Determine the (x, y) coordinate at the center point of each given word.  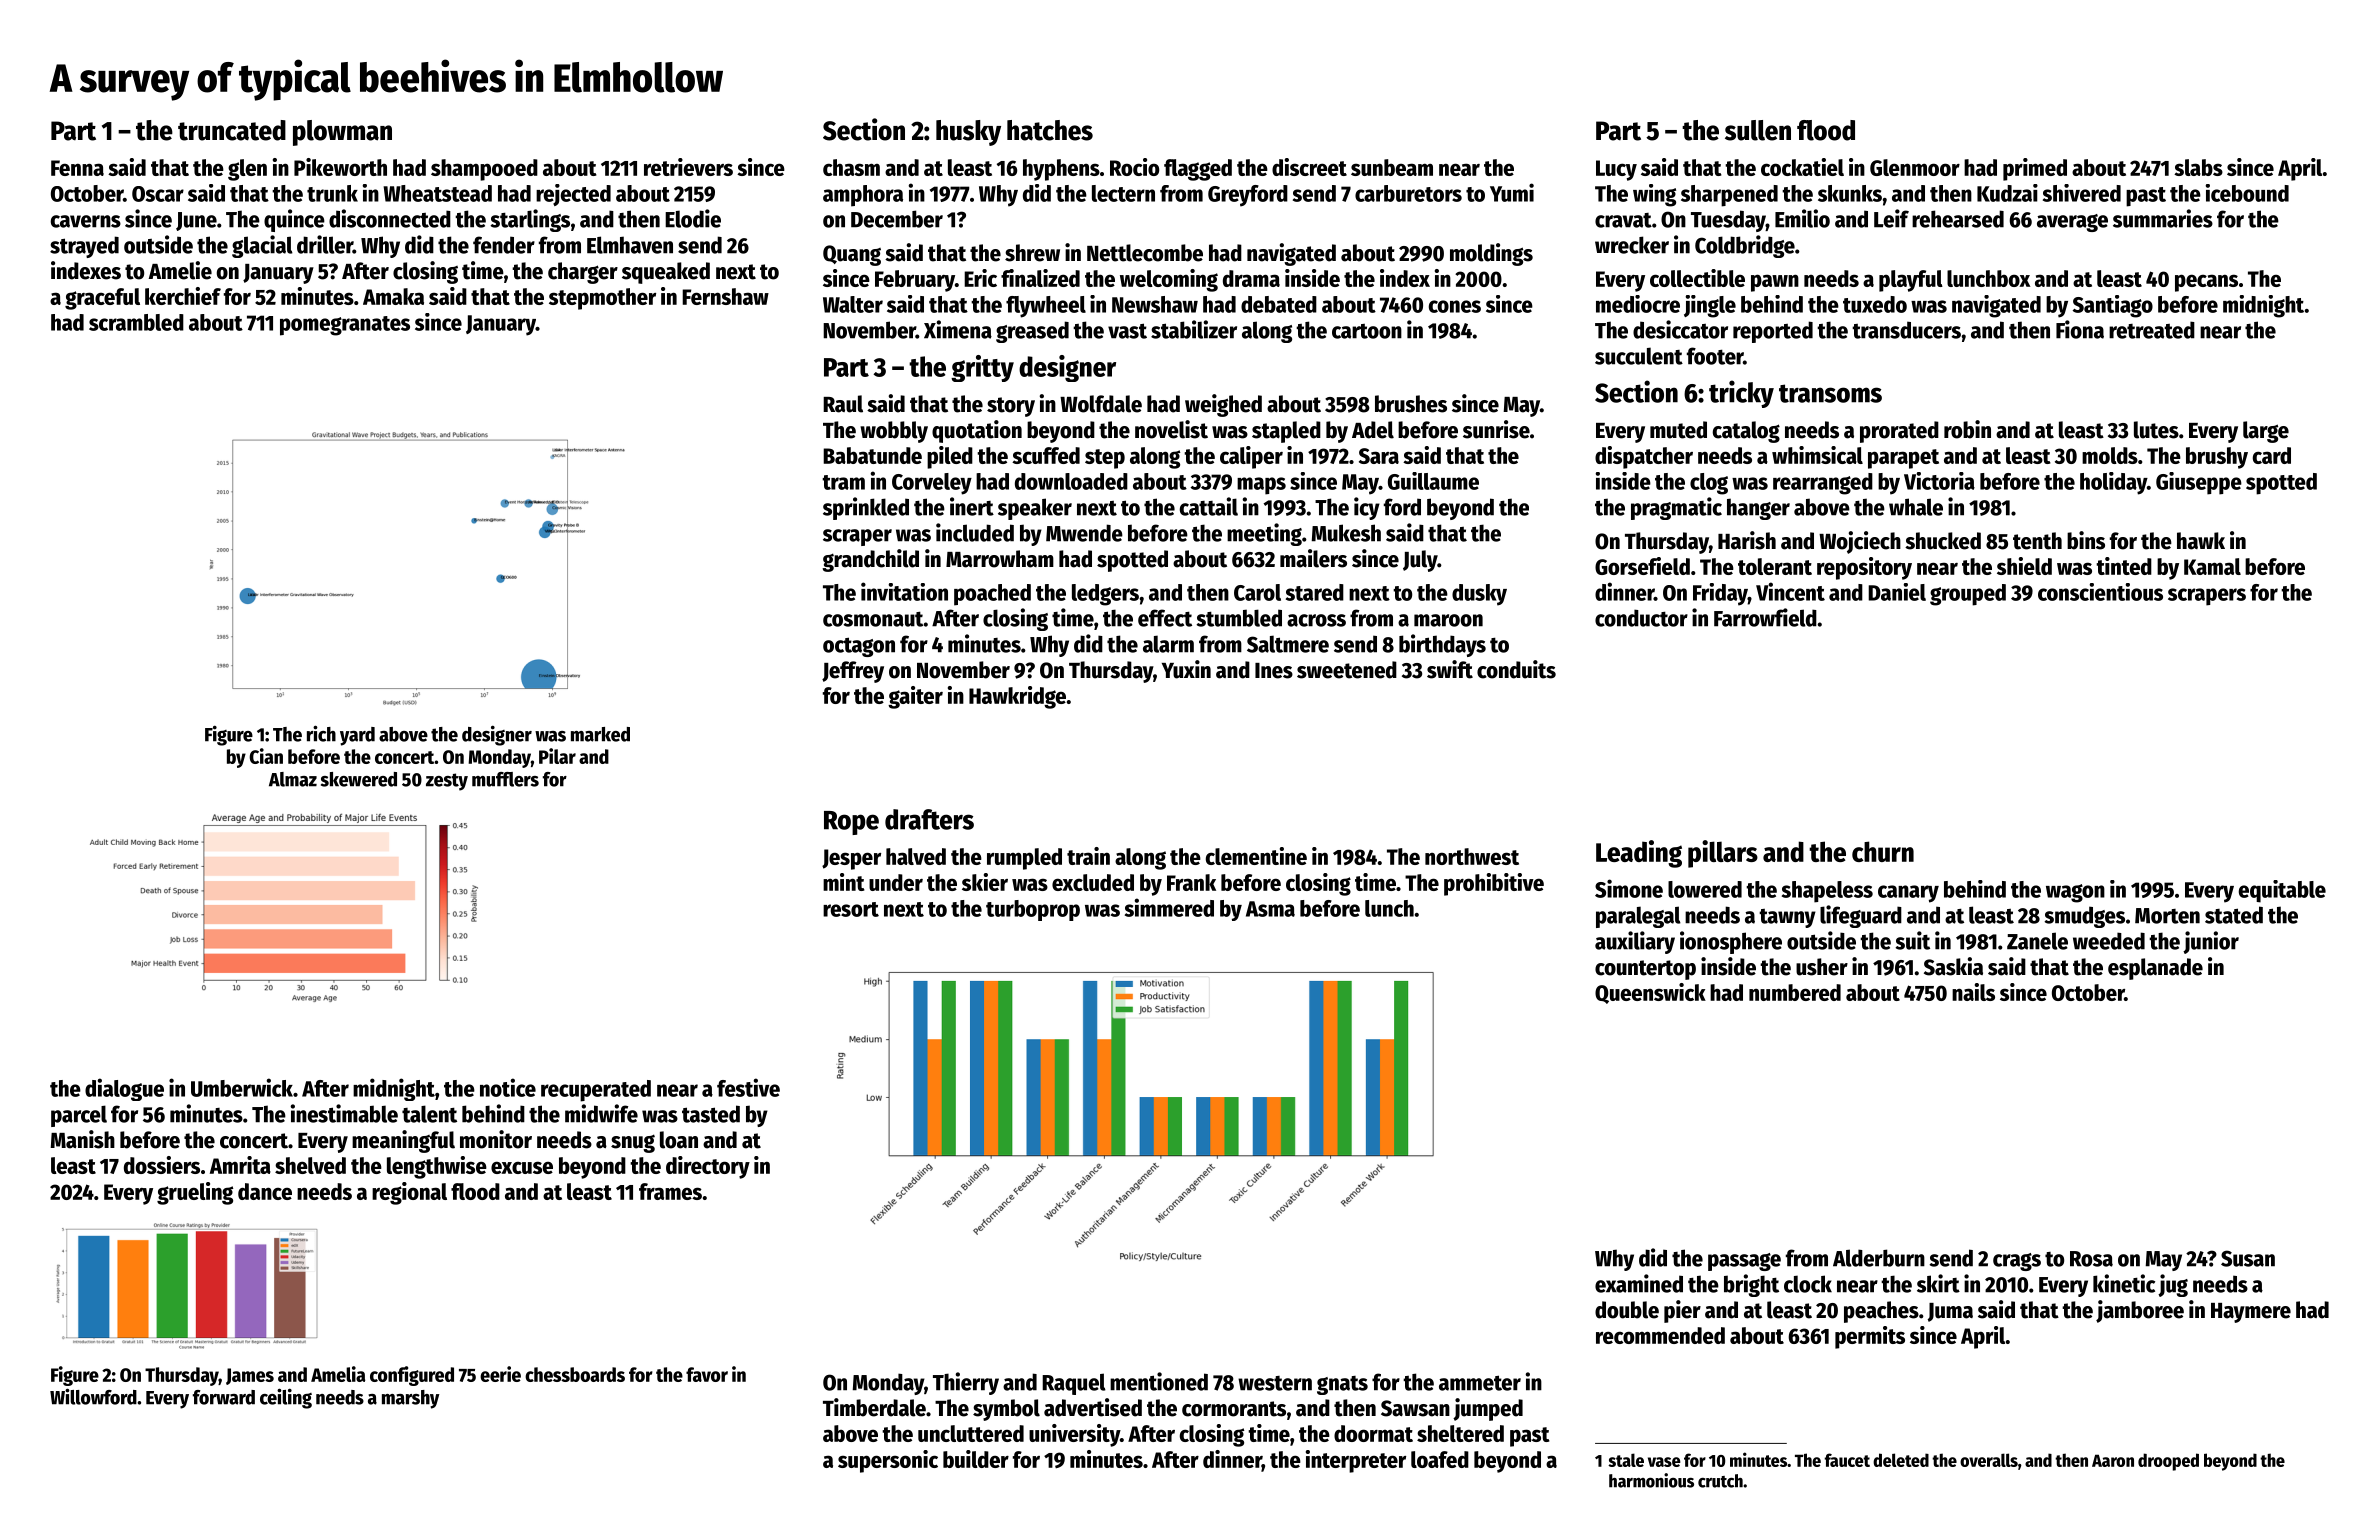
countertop (1645, 970)
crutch (1720, 1481)
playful (1911, 281)
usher (1822, 967)
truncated (232, 130)
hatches (1050, 130)
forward (224, 1397)
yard (357, 736)
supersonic (888, 1461)
